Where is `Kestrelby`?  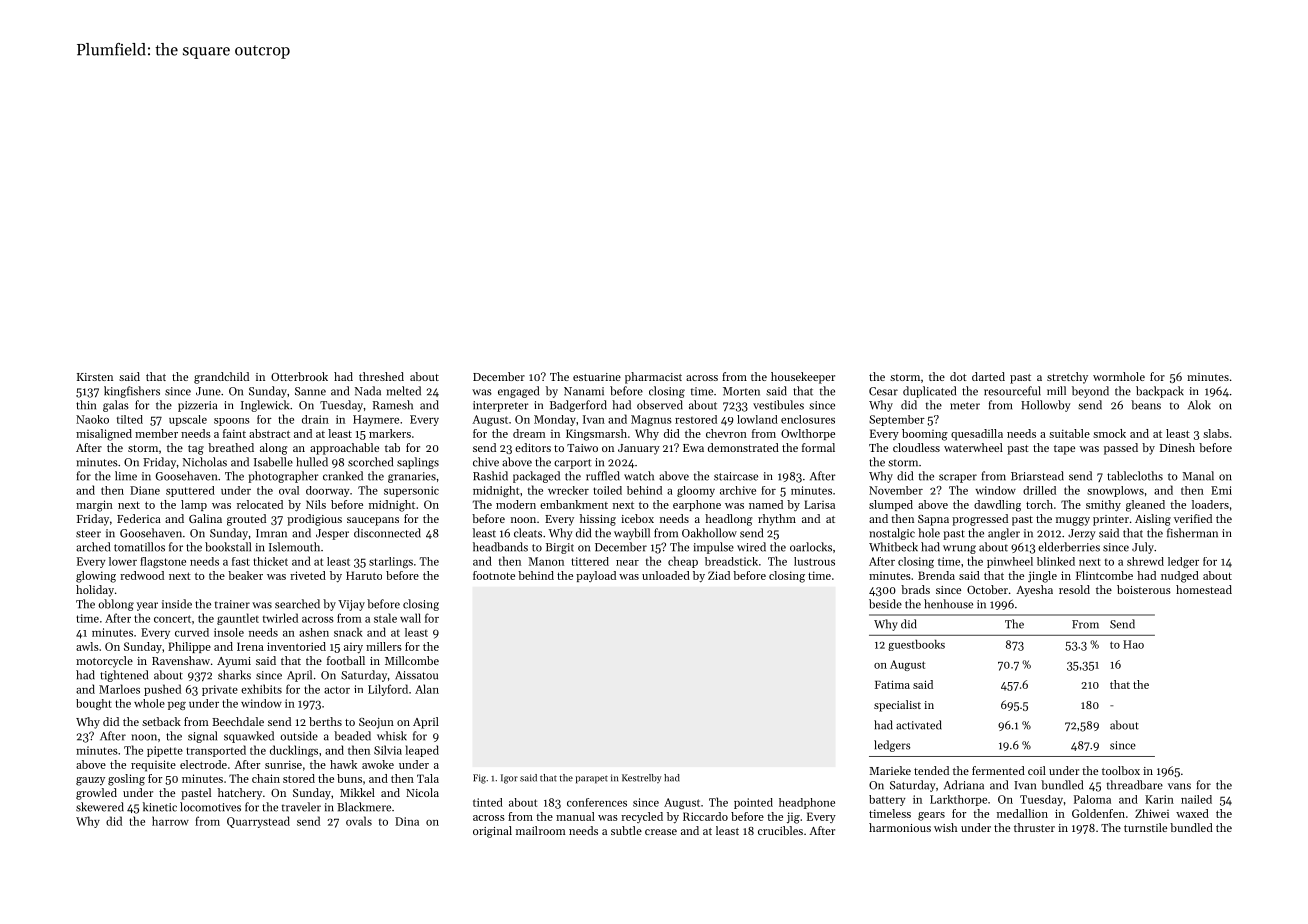
Kestrelby is located at coordinates (642, 778).
